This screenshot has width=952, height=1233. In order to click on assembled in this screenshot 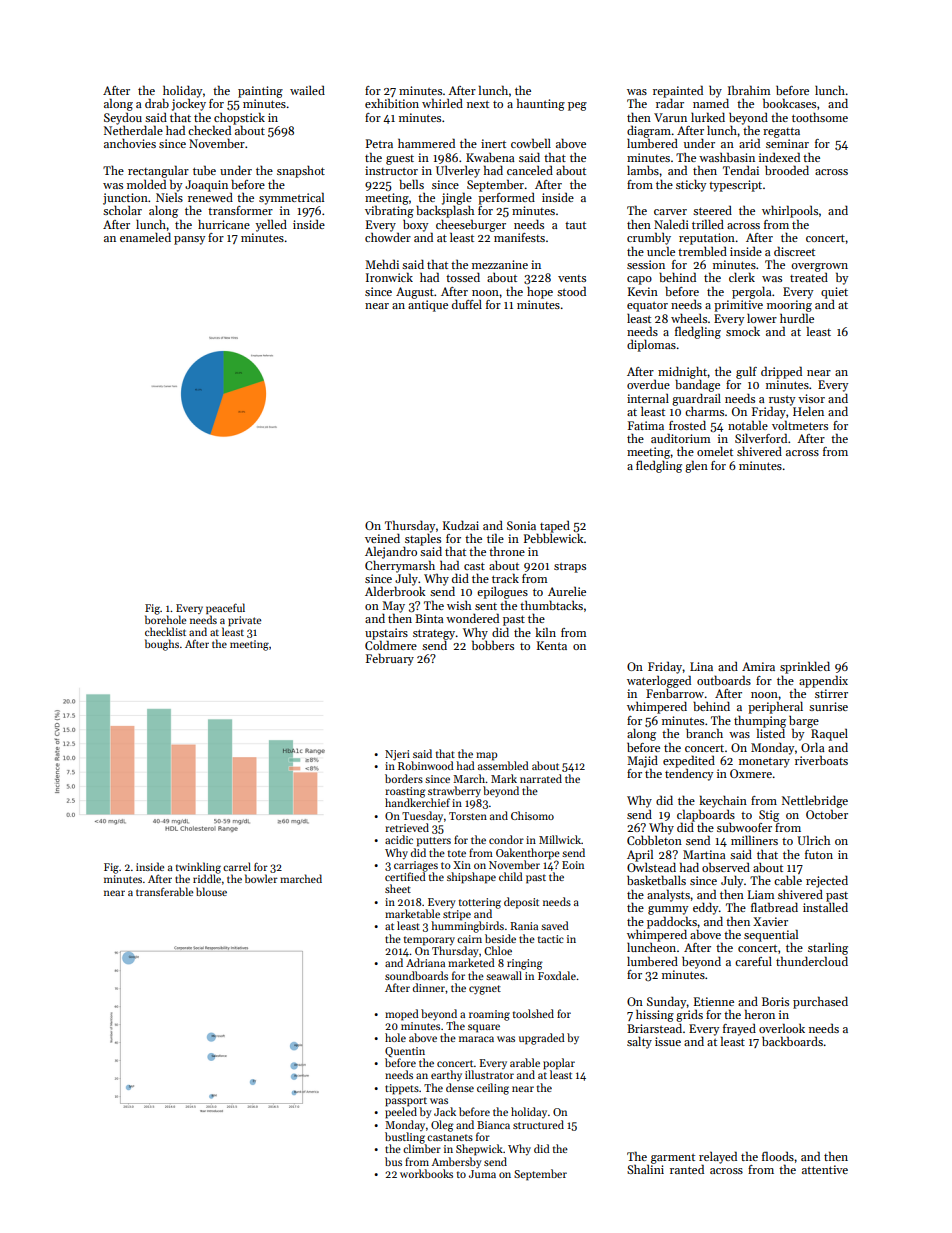, I will do `click(503, 765)`.
